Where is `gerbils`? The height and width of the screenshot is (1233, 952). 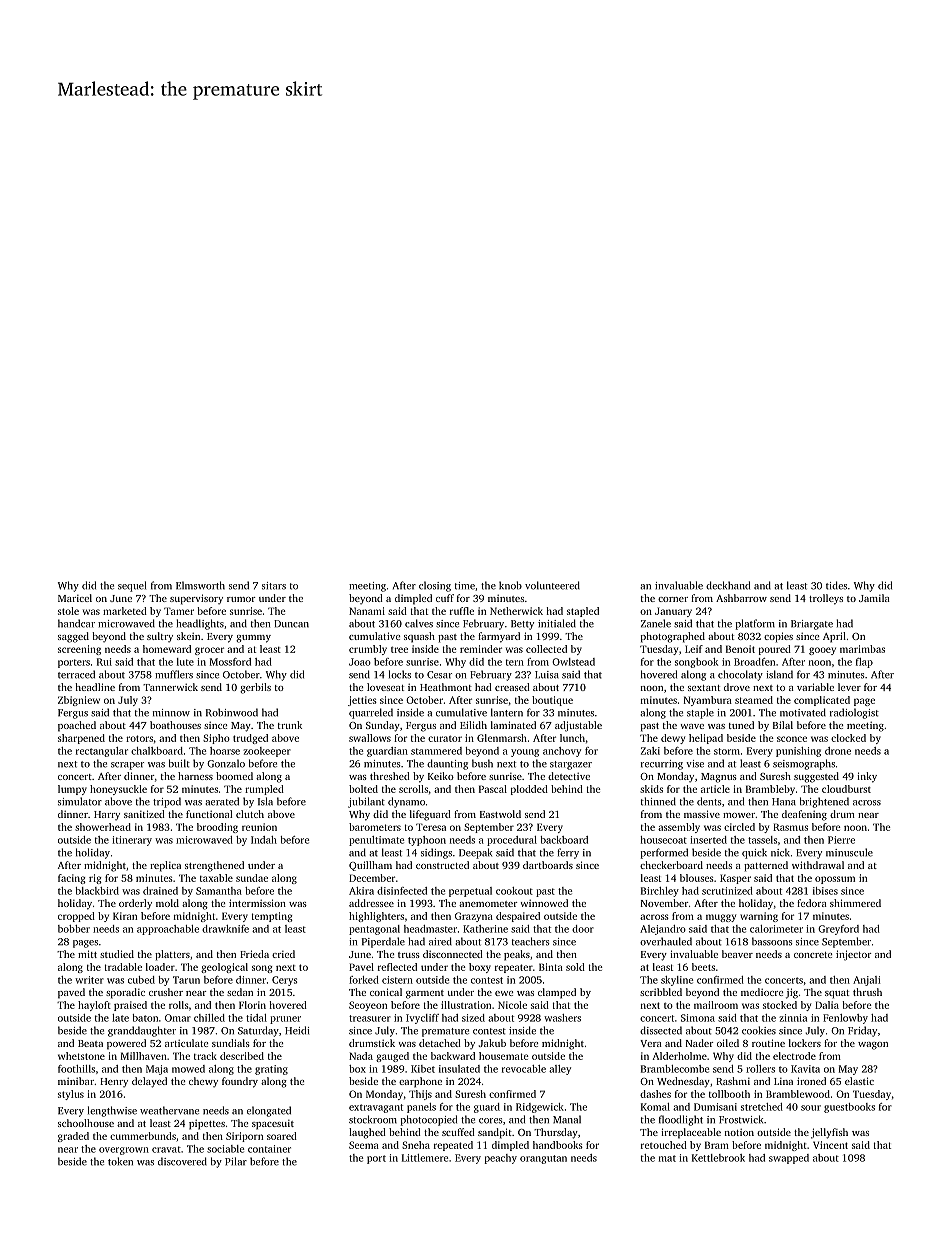
gerbils is located at coordinates (255, 688).
